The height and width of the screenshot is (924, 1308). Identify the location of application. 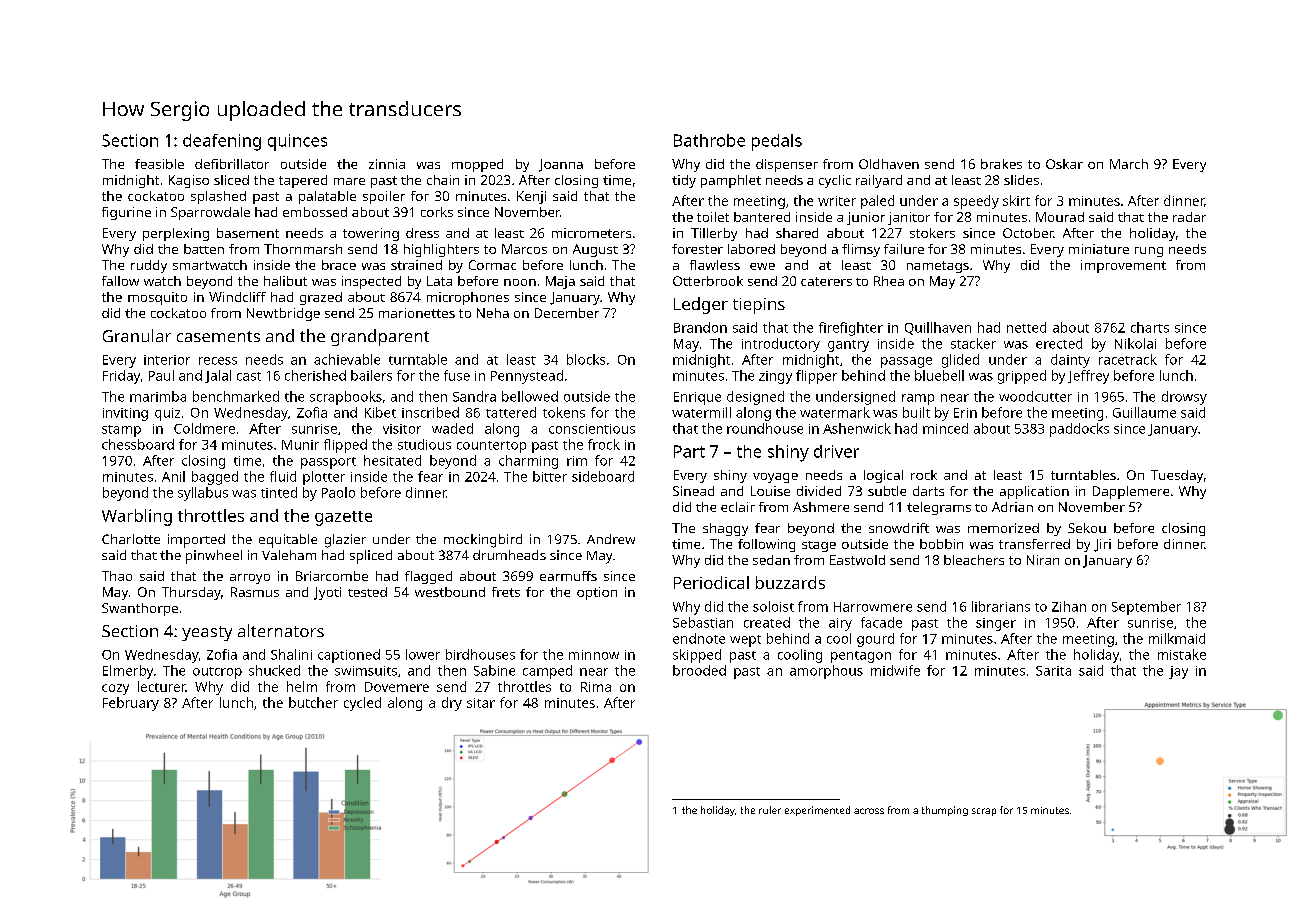
(1034, 492).
